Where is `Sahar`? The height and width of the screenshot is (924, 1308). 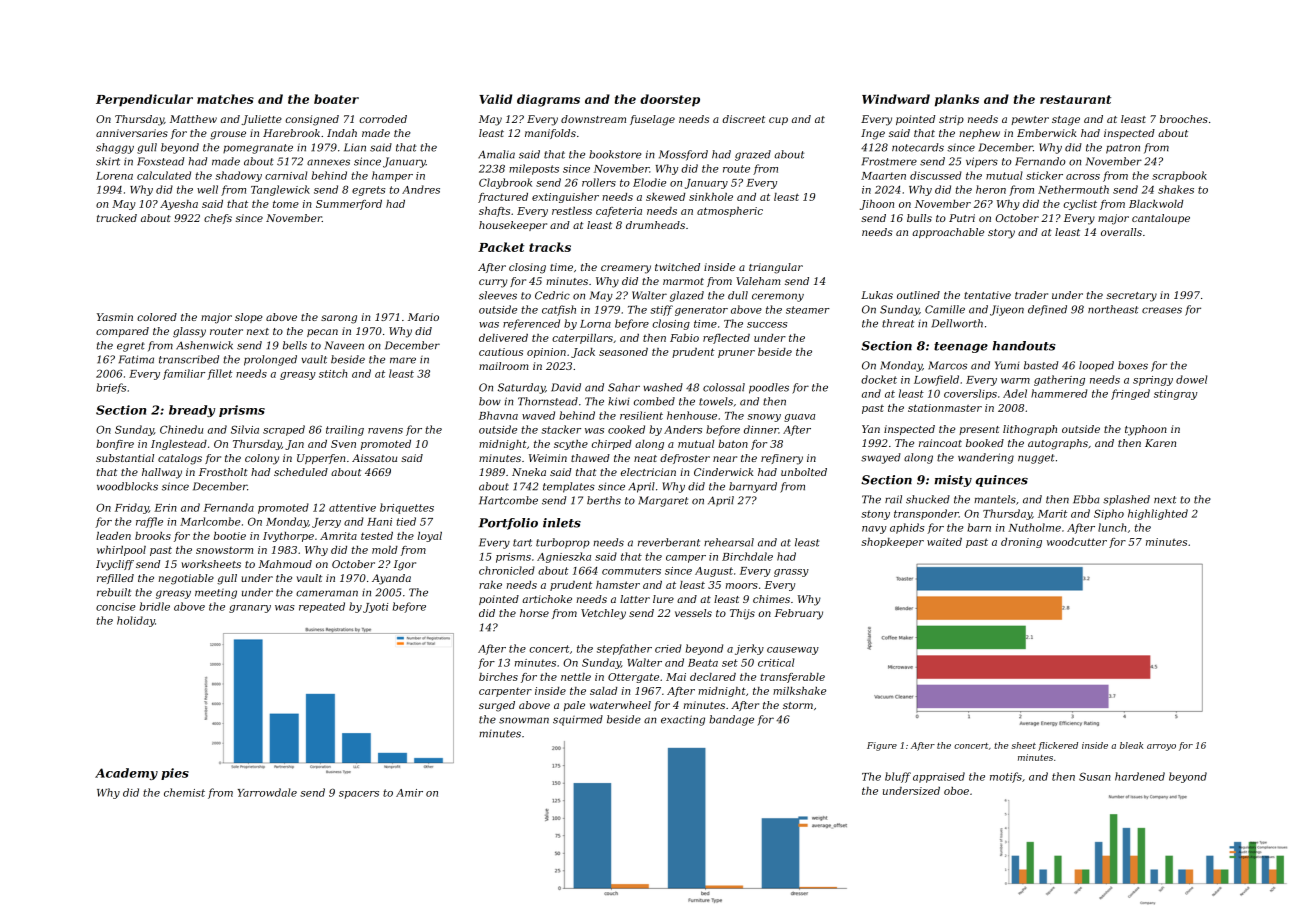 Sahar is located at coordinates (624, 387).
